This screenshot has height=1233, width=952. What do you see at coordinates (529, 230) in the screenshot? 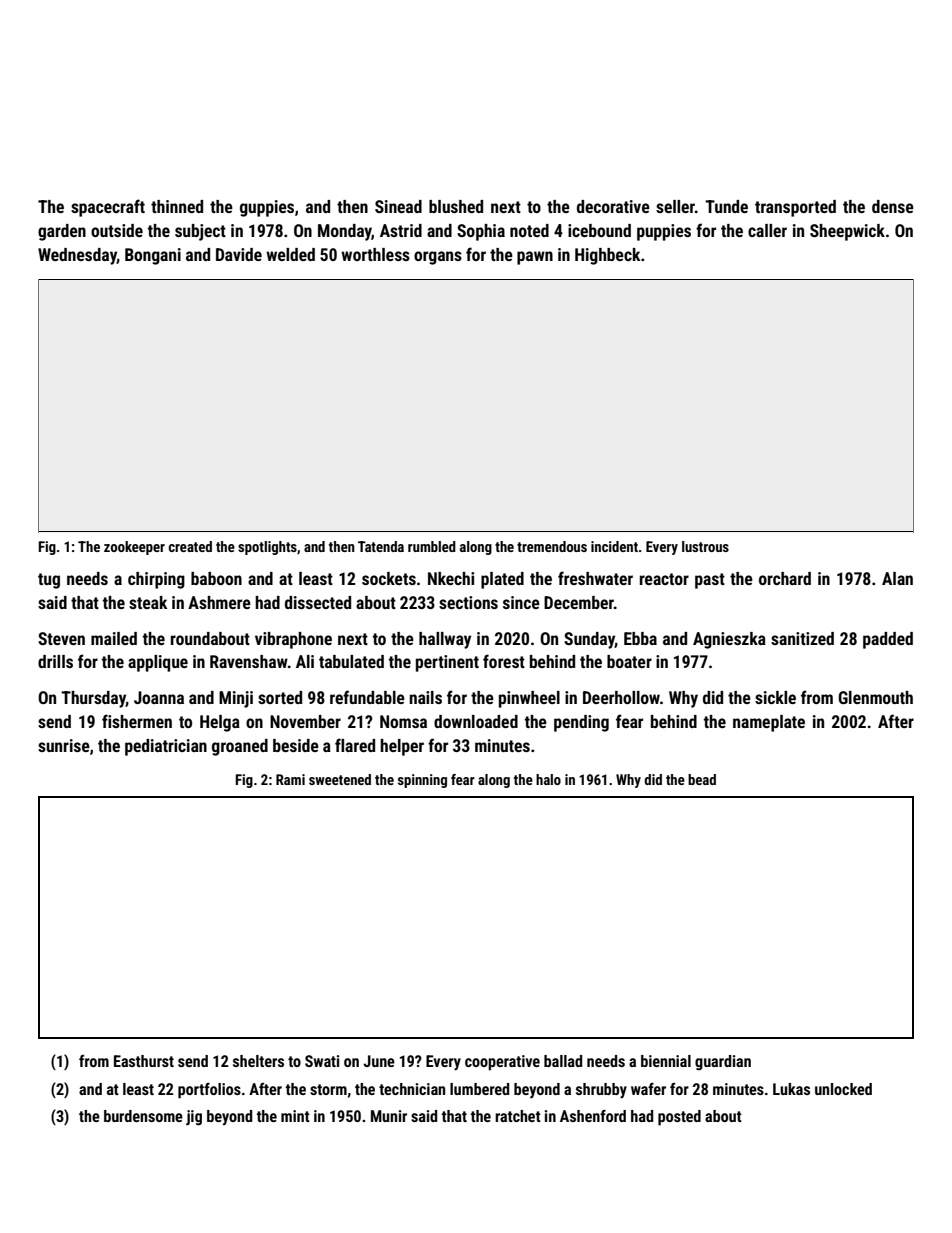
I see `noted` at bounding box center [529, 230].
